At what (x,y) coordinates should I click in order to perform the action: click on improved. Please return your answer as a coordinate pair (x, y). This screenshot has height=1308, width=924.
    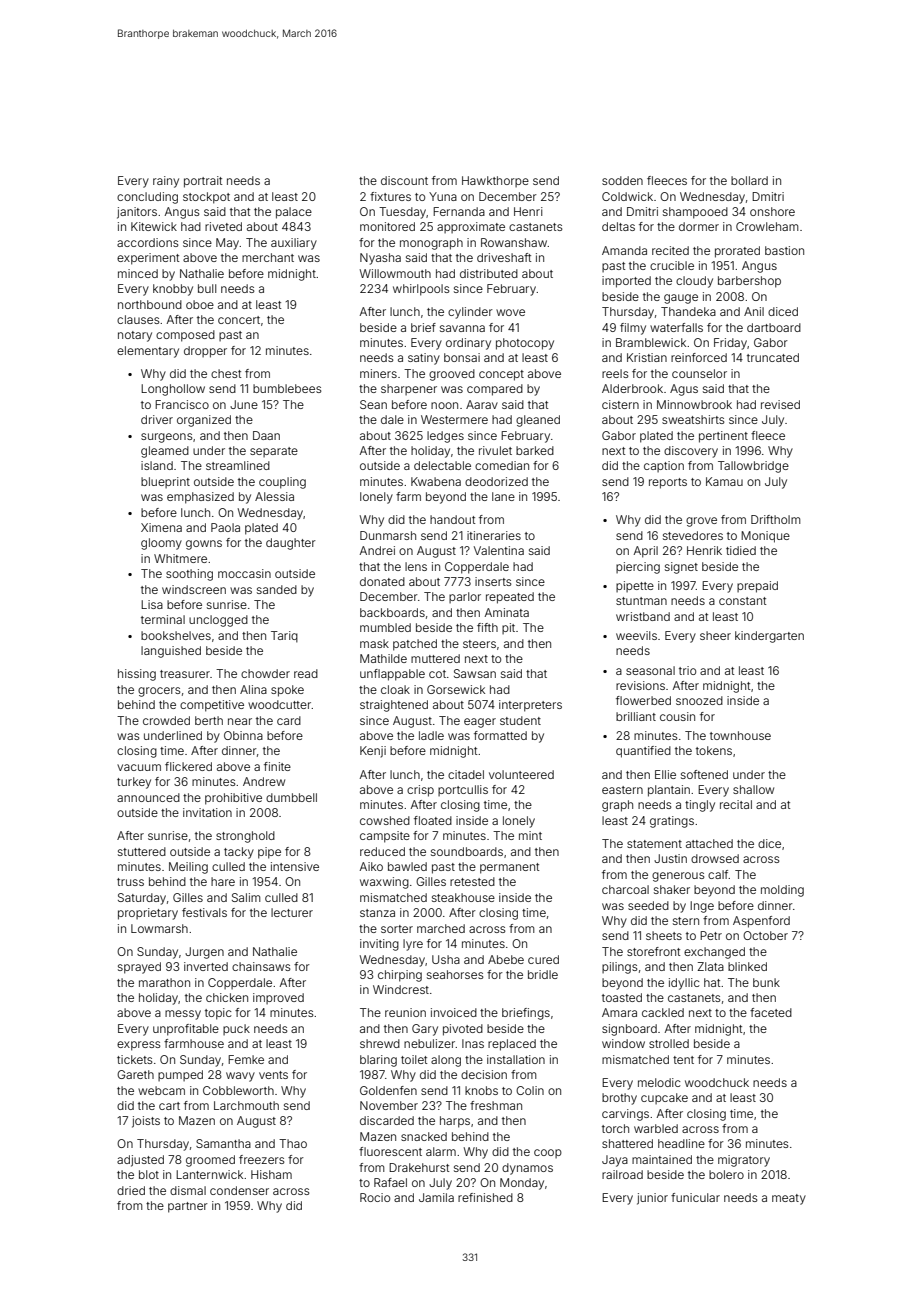
    Looking at the image, I should click on (278, 998).
